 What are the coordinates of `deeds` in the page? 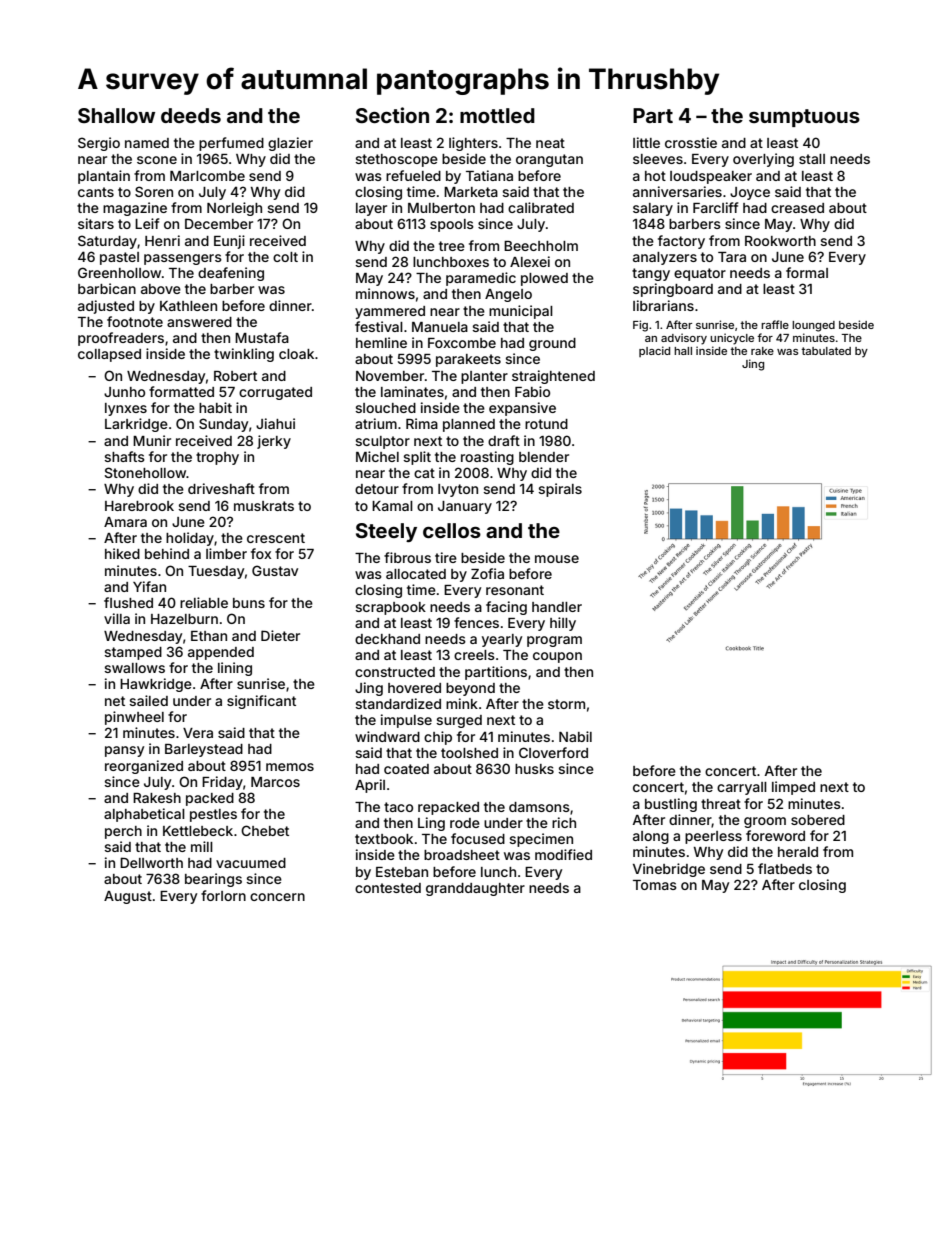 It's located at (191, 115).
